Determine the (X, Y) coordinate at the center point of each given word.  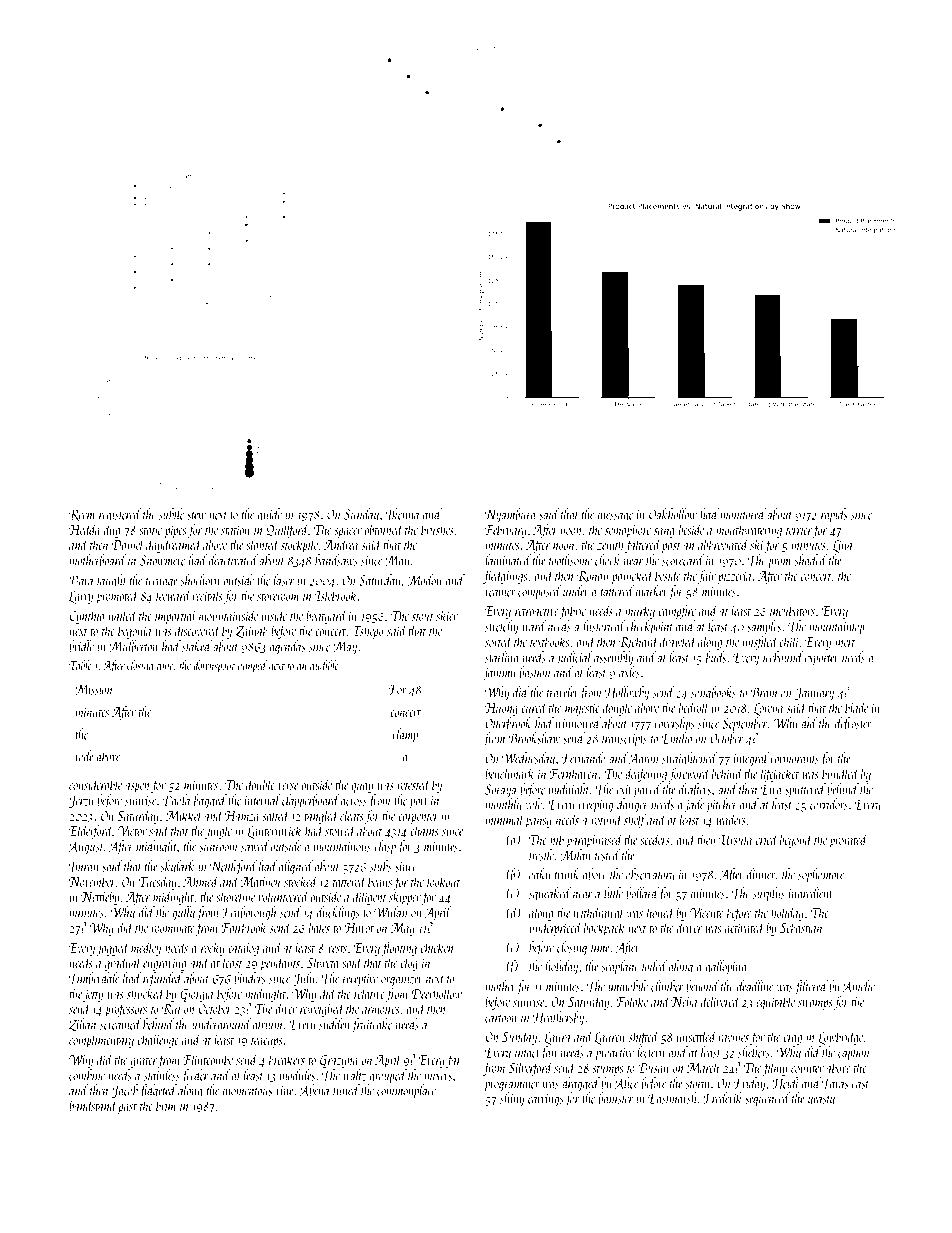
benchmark (510, 773)
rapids (834, 515)
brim (166, 1105)
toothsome (570, 560)
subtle (171, 514)
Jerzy (81, 802)
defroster (853, 724)
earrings (546, 1100)
